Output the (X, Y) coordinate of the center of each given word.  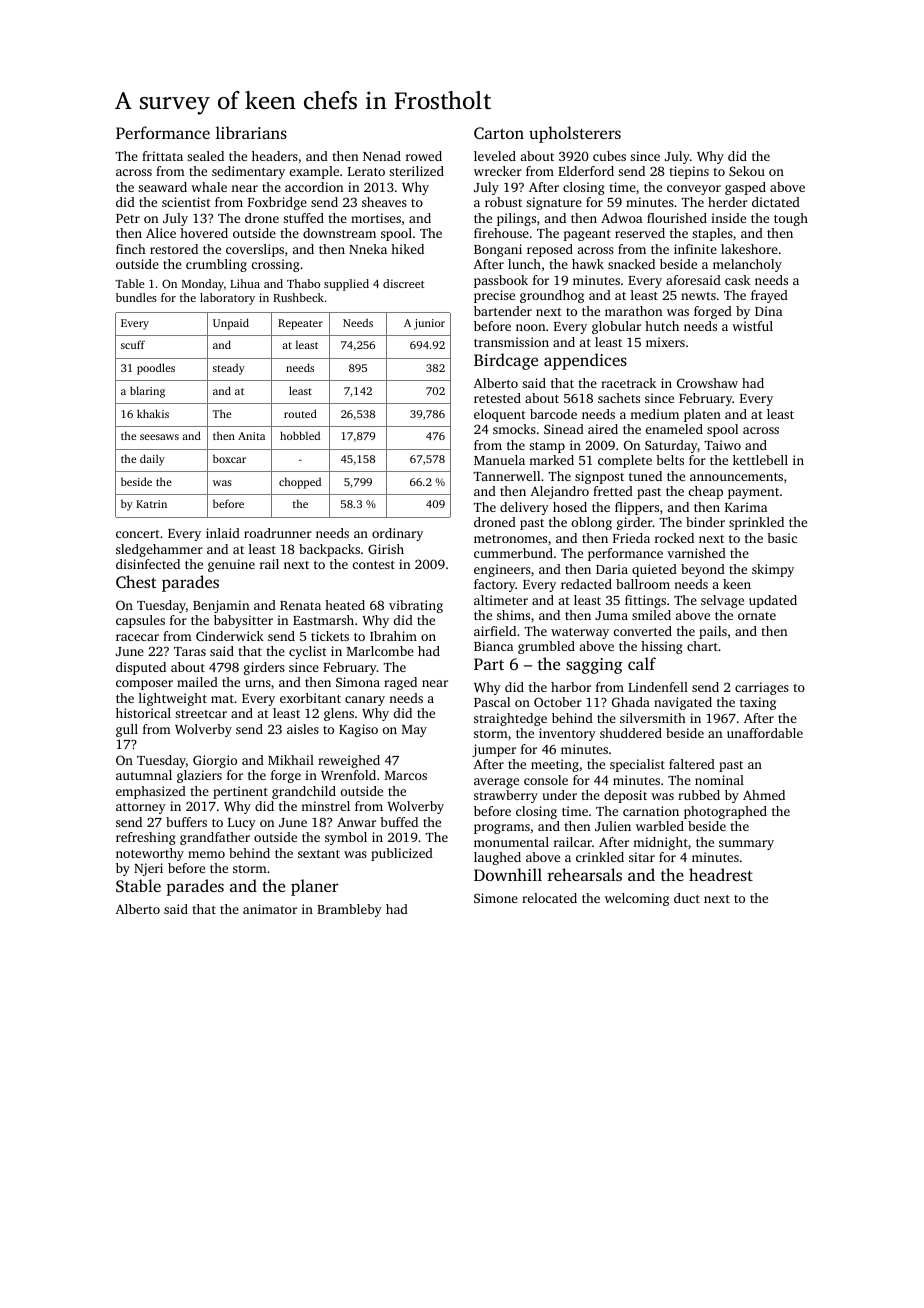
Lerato (366, 171)
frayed (769, 296)
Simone (496, 898)
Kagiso (358, 730)
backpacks (329, 550)
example (314, 172)
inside (728, 218)
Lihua (245, 283)
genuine (231, 565)
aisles (303, 729)
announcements (736, 477)
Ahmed (764, 795)
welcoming (637, 899)
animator (270, 909)
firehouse (501, 233)
